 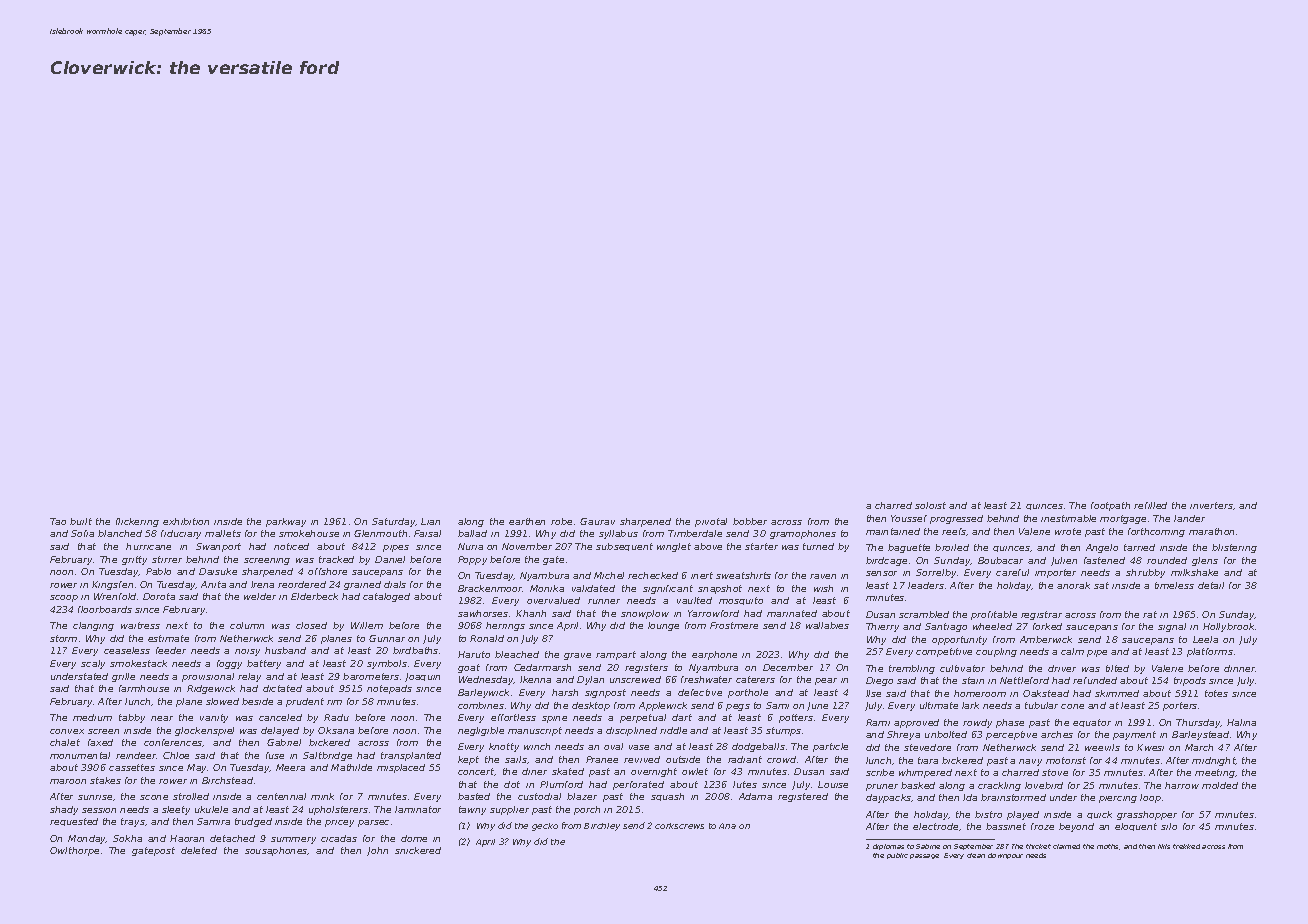 I want to click on corkscrews, so click(x=679, y=826).
